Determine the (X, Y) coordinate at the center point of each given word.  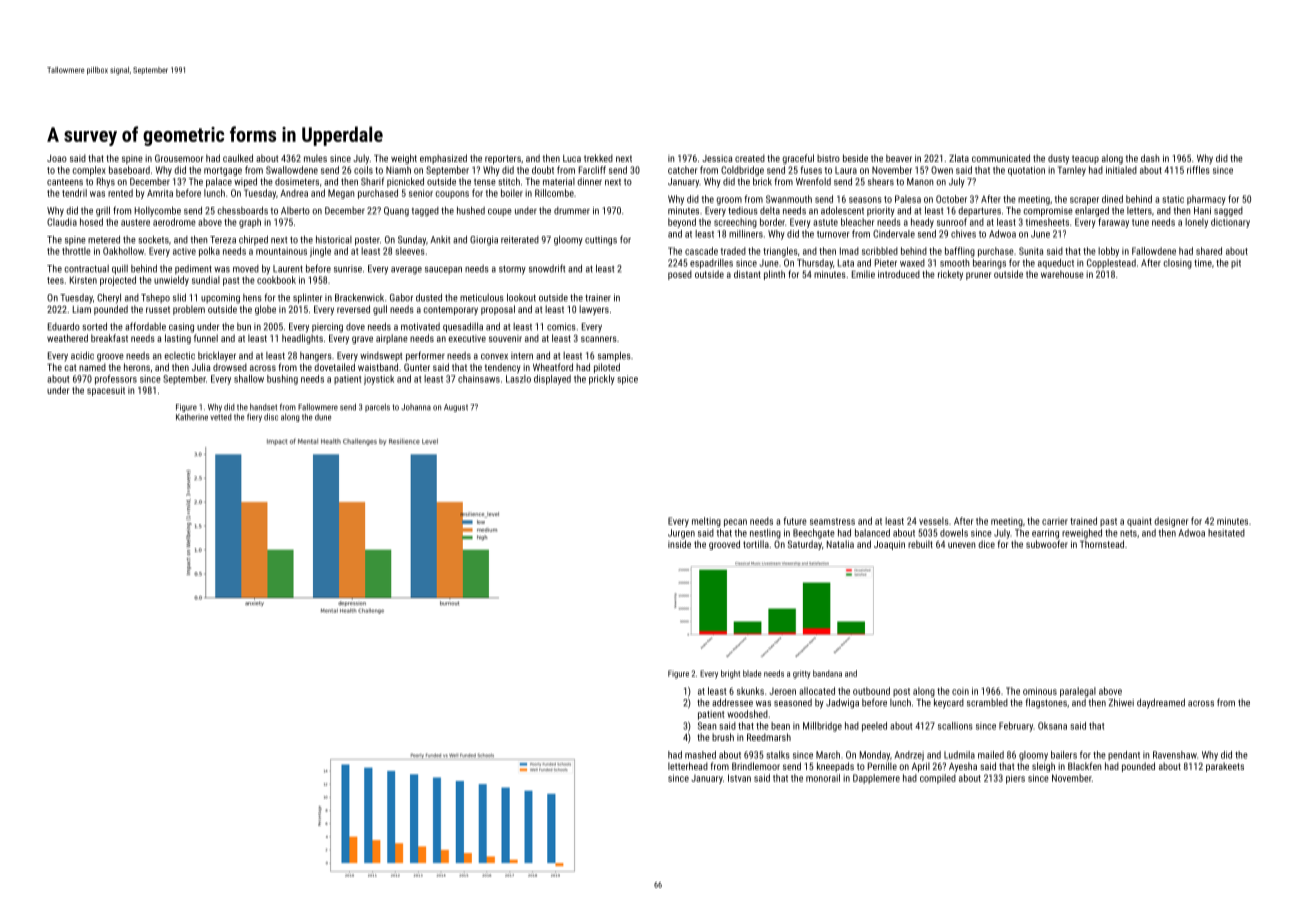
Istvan (739, 778)
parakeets (1225, 767)
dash (1150, 158)
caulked (238, 158)
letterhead (688, 766)
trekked (598, 158)
